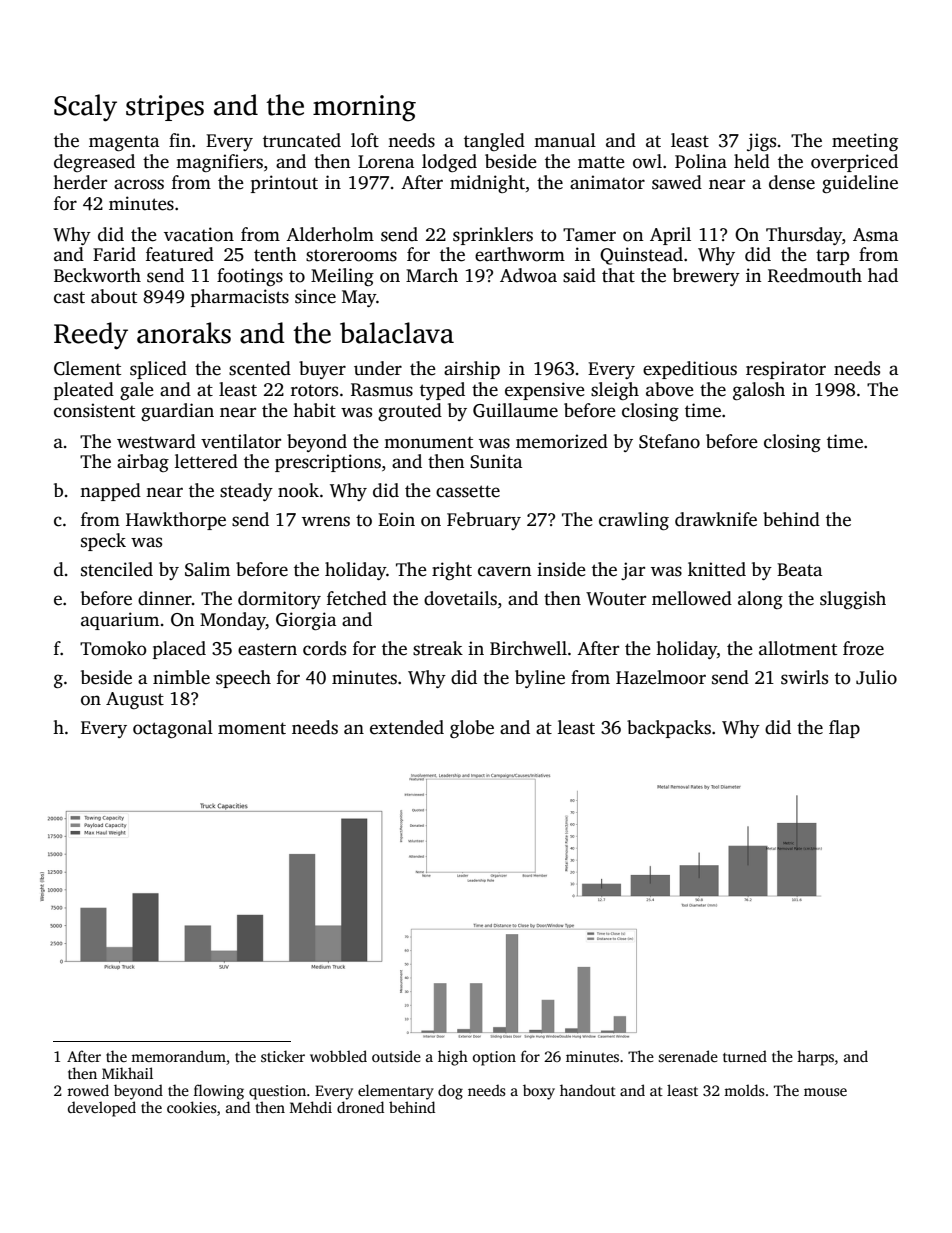  I want to click on herder, so click(80, 182).
